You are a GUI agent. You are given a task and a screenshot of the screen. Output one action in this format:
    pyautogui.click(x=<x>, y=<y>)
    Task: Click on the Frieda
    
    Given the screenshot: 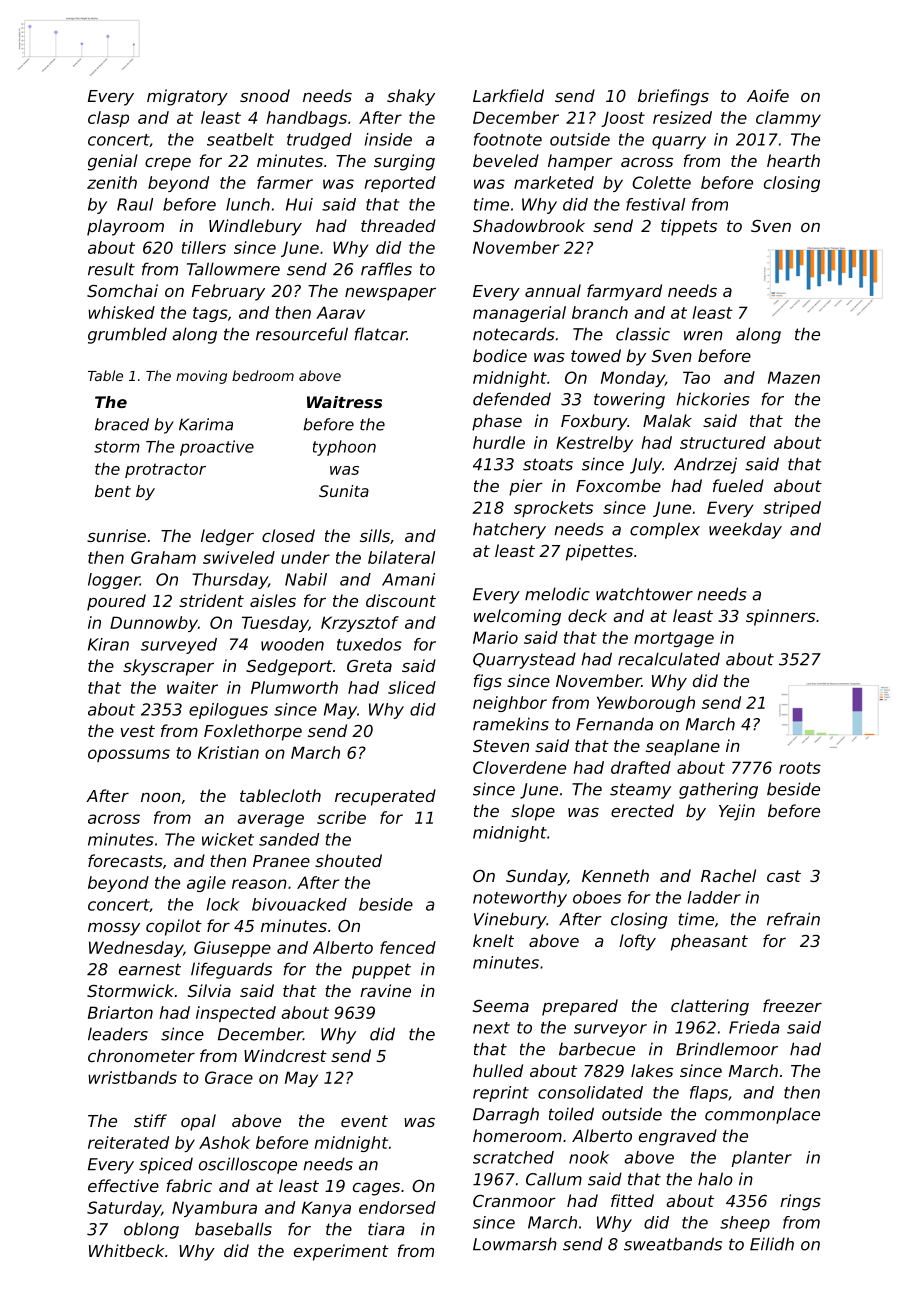 What is the action you would take?
    pyautogui.click(x=754, y=1027)
